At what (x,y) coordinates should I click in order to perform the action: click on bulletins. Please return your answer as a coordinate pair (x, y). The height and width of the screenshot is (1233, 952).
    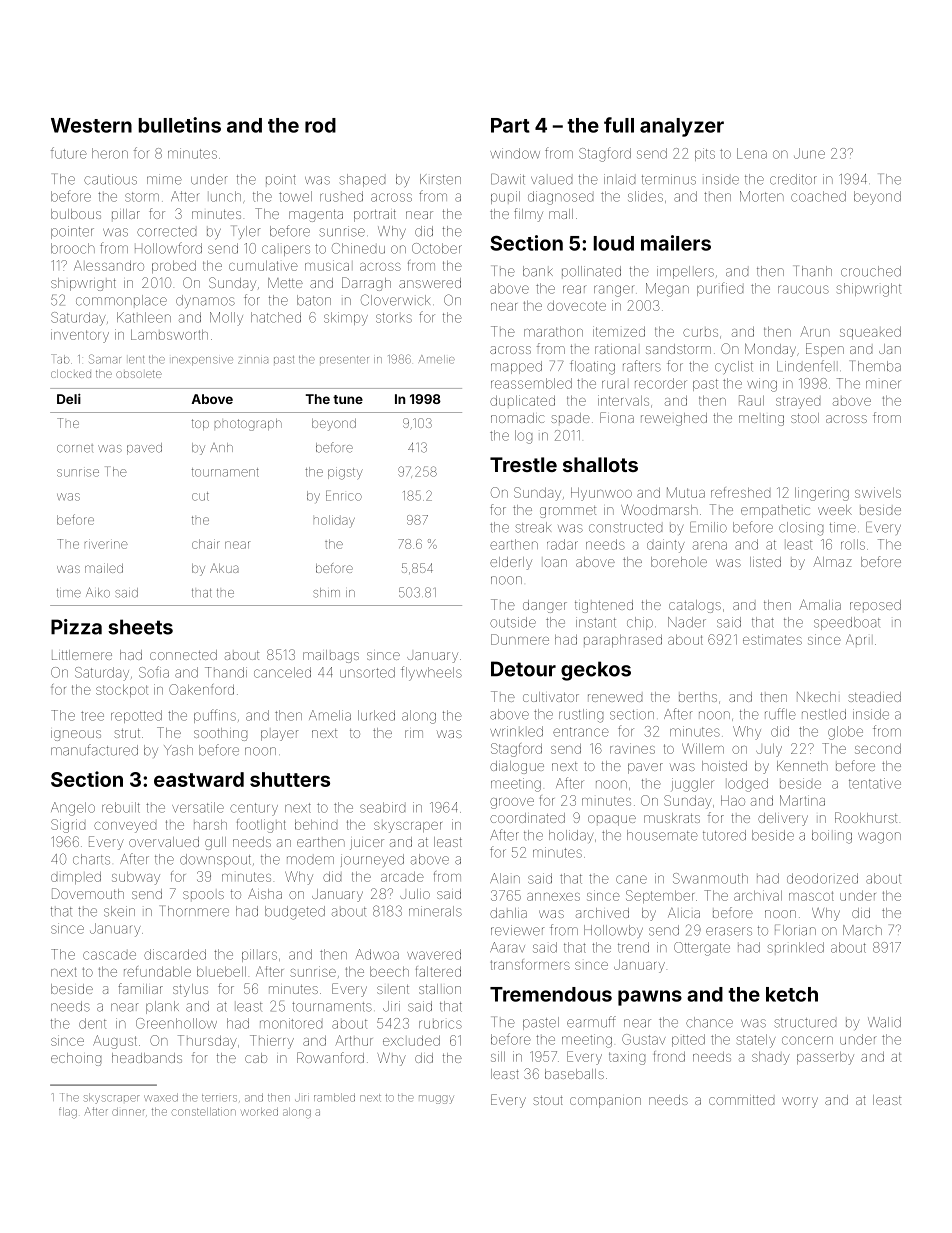
    Looking at the image, I should click on (179, 125).
